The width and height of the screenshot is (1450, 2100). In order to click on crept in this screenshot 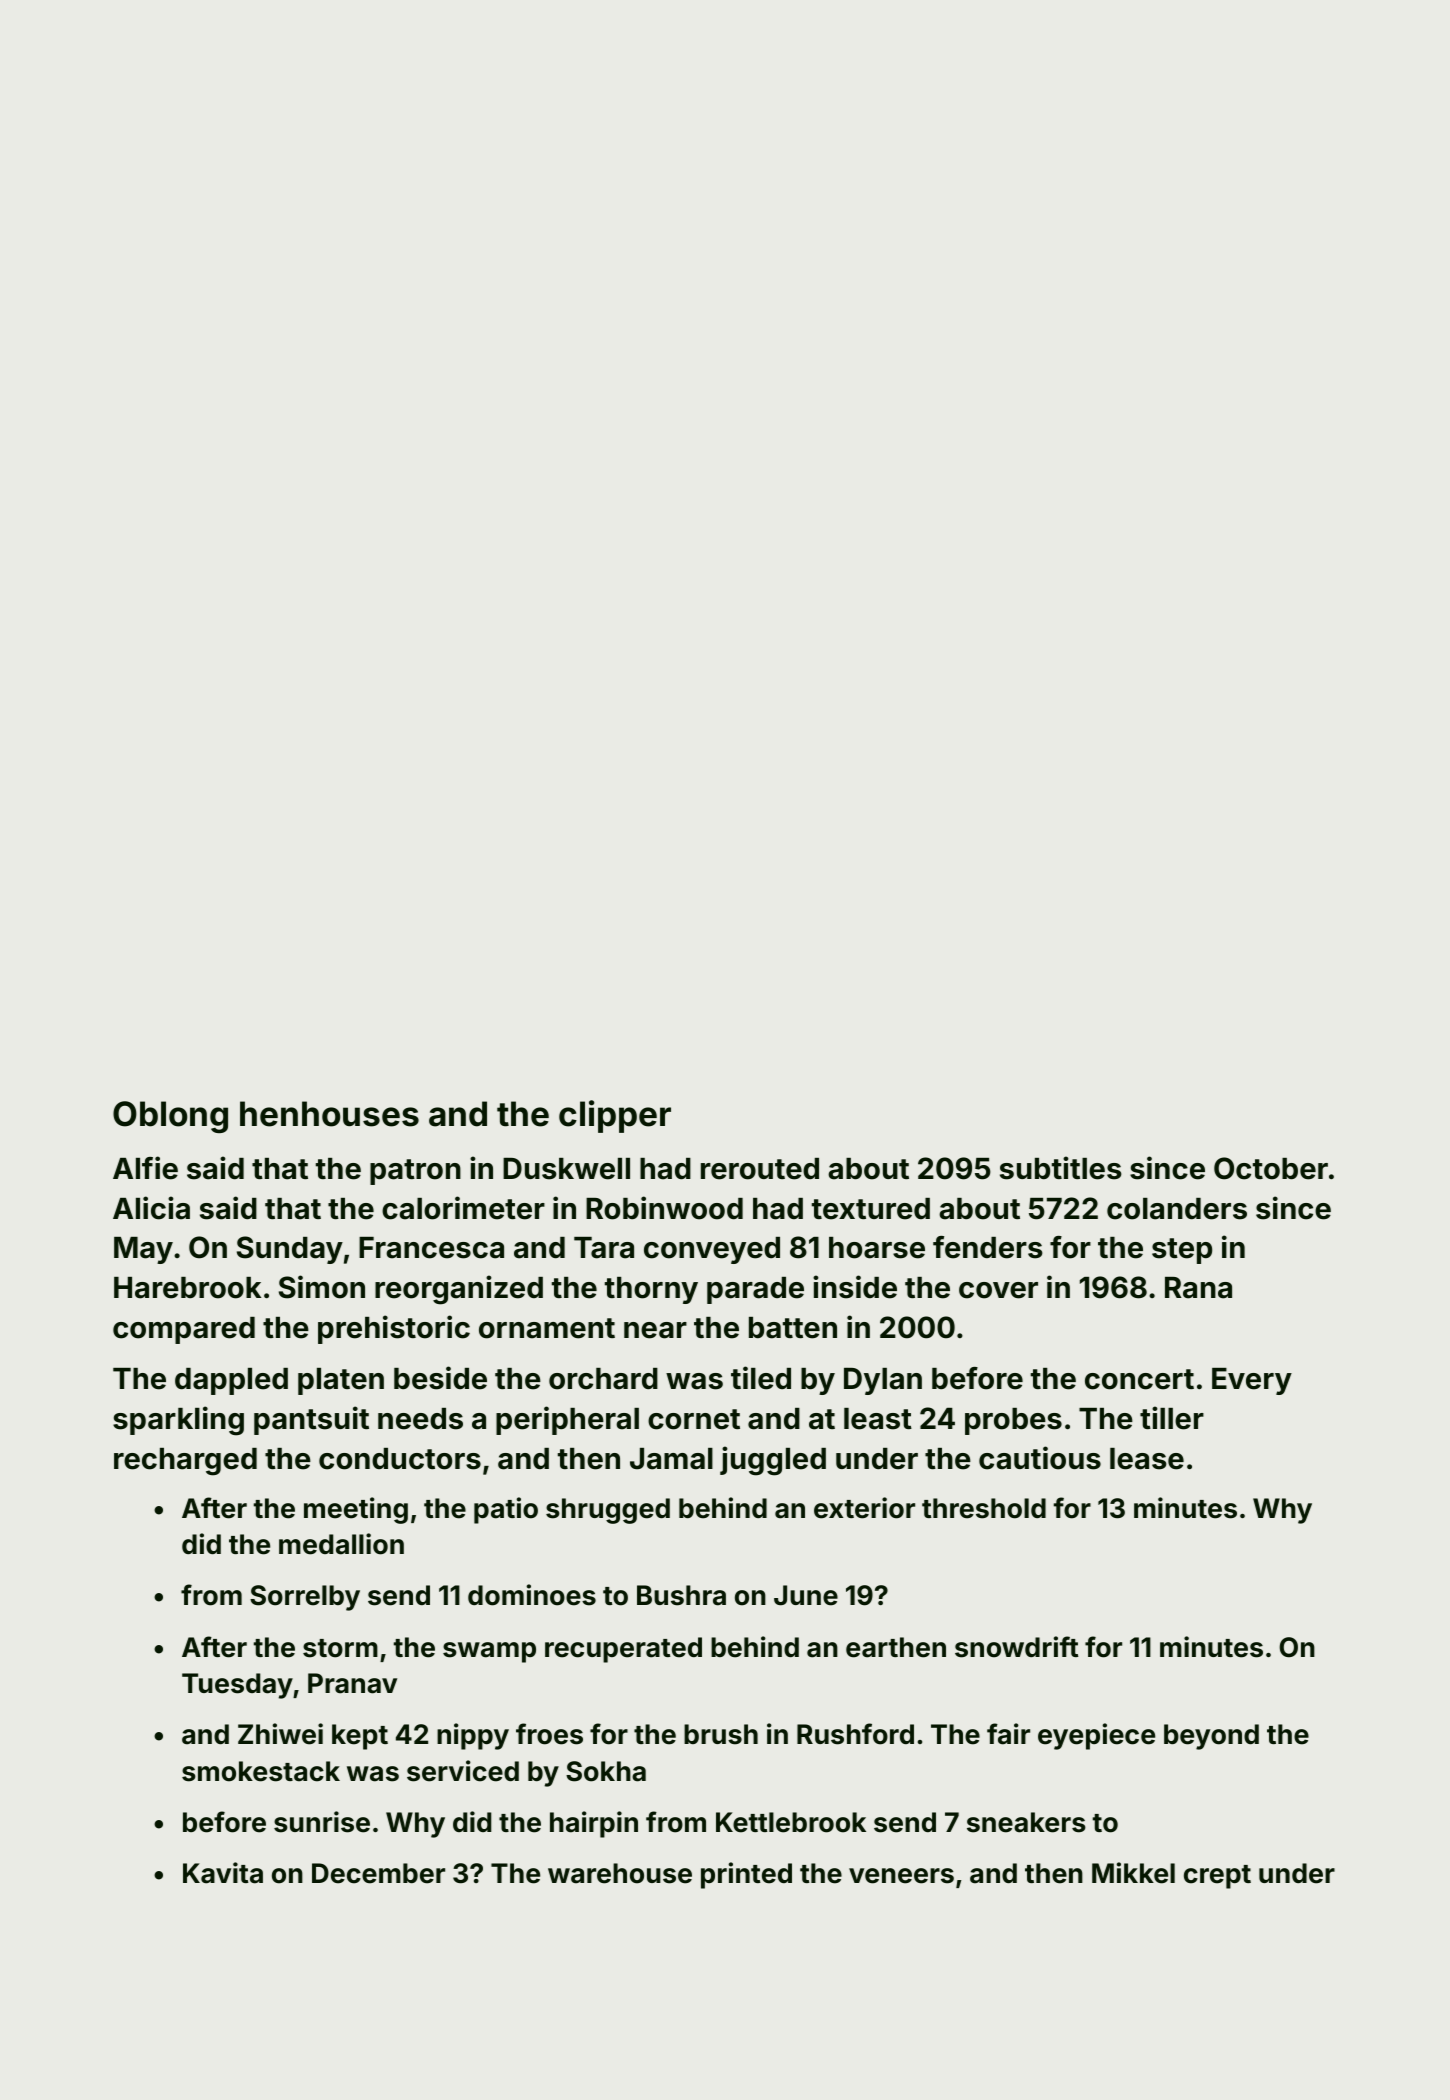, I will do `click(1217, 1877)`.
